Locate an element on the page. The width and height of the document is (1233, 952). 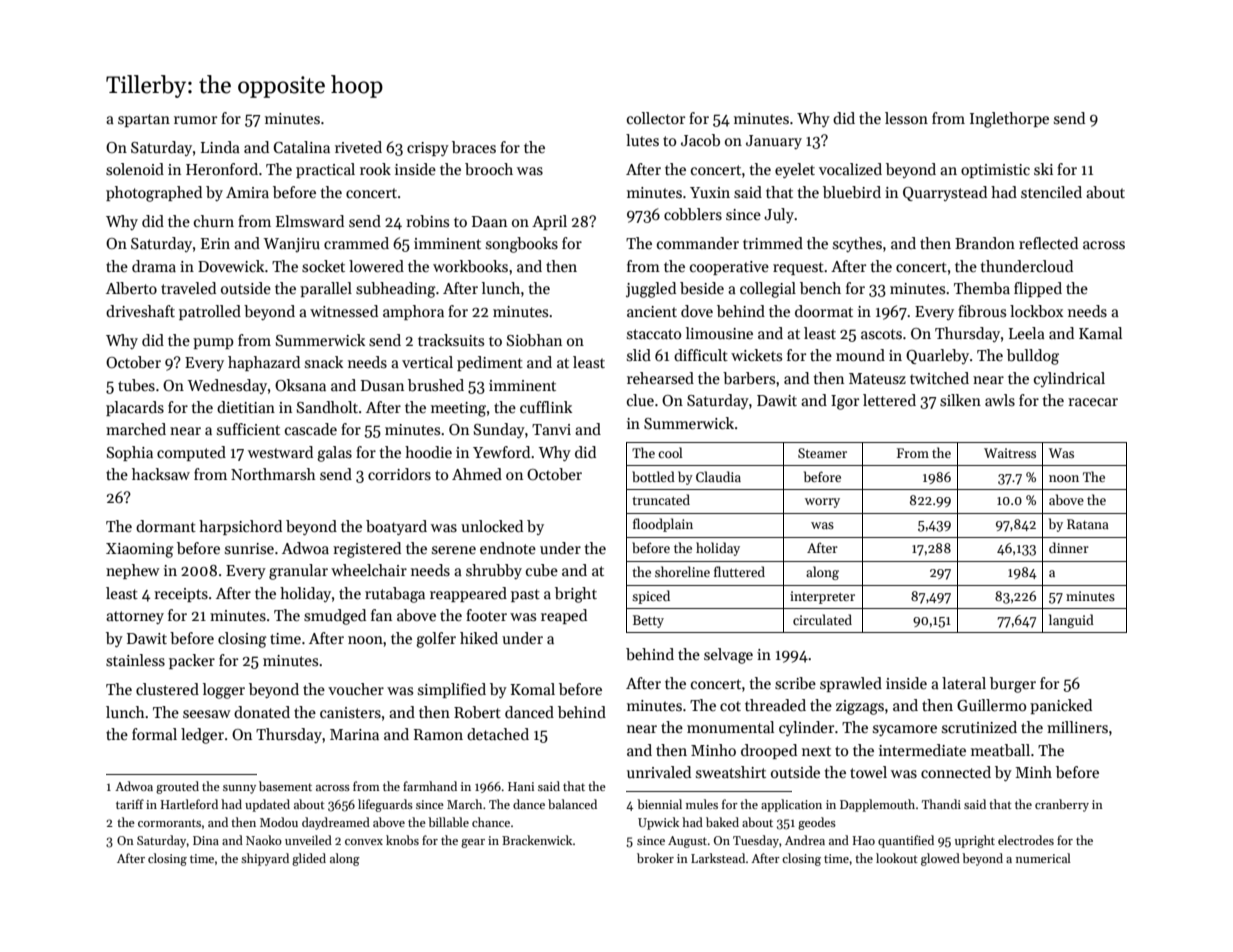
truncated is located at coordinates (661, 499).
